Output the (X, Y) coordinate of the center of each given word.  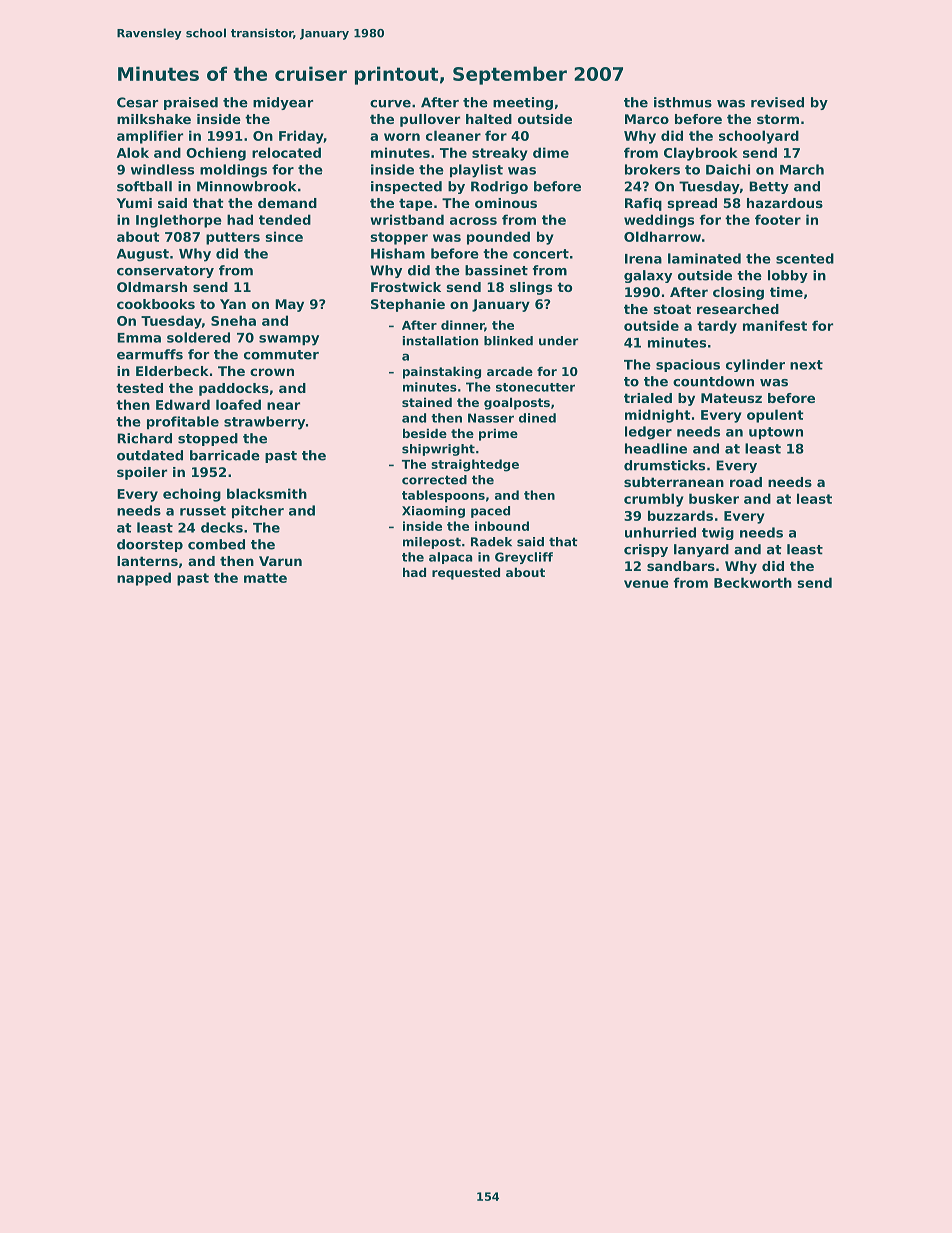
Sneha (233, 320)
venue (646, 584)
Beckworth (753, 582)
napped (144, 579)
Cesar (137, 102)
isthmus (683, 102)
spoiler (142, 473)
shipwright (438, 450)
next (806, 365)
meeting (523, 103)
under (558, 341)
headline (656, 448)
